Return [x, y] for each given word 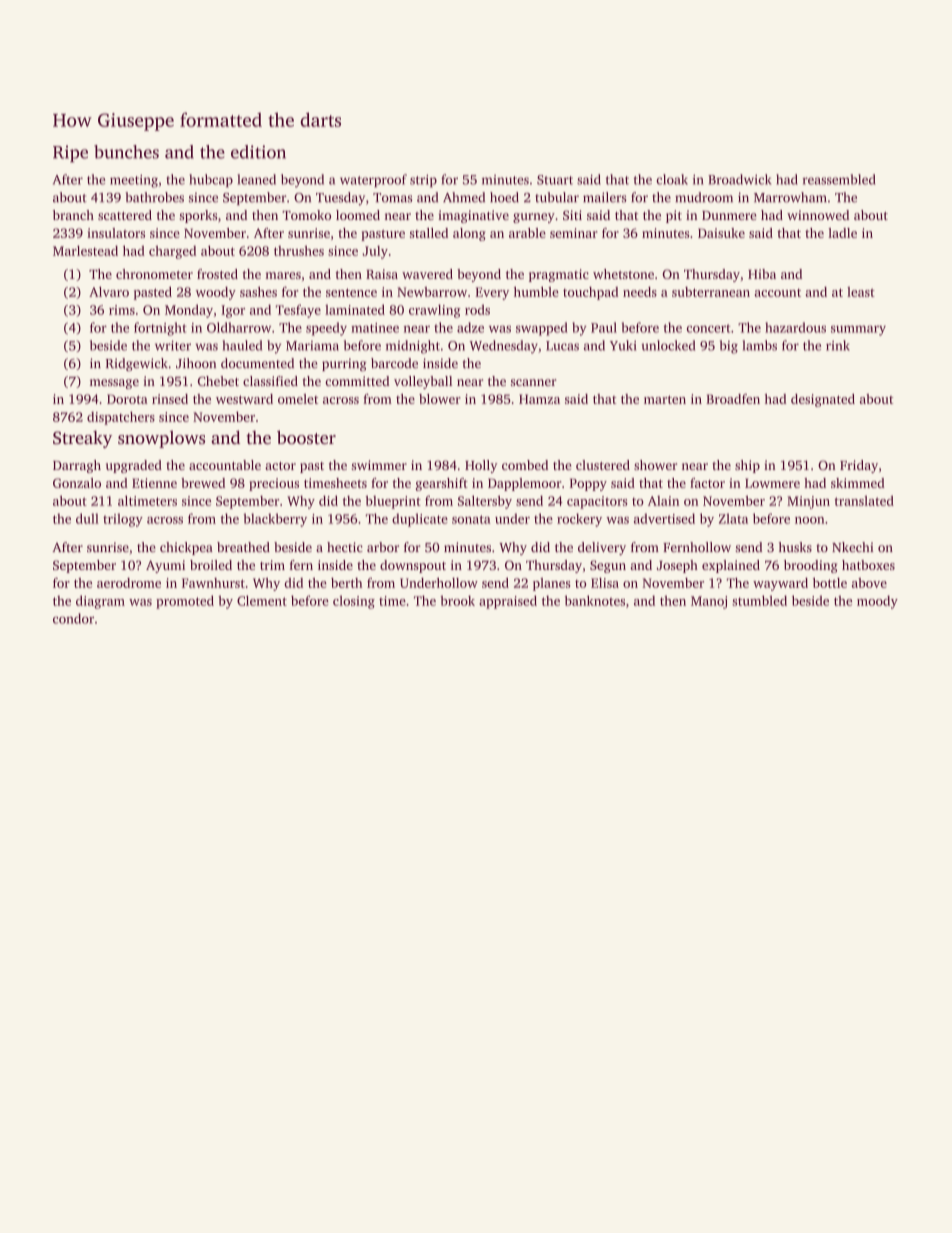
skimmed [858, 483]
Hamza [539, 399]
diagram [100, 602]
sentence [351, 292]
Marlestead [85, 250]
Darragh [77, 466]
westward [244, 399]
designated [823, 400]
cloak [672, 179]
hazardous [795, 327]
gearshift [442, 484]
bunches [126, 152]
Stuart [555, 180]
